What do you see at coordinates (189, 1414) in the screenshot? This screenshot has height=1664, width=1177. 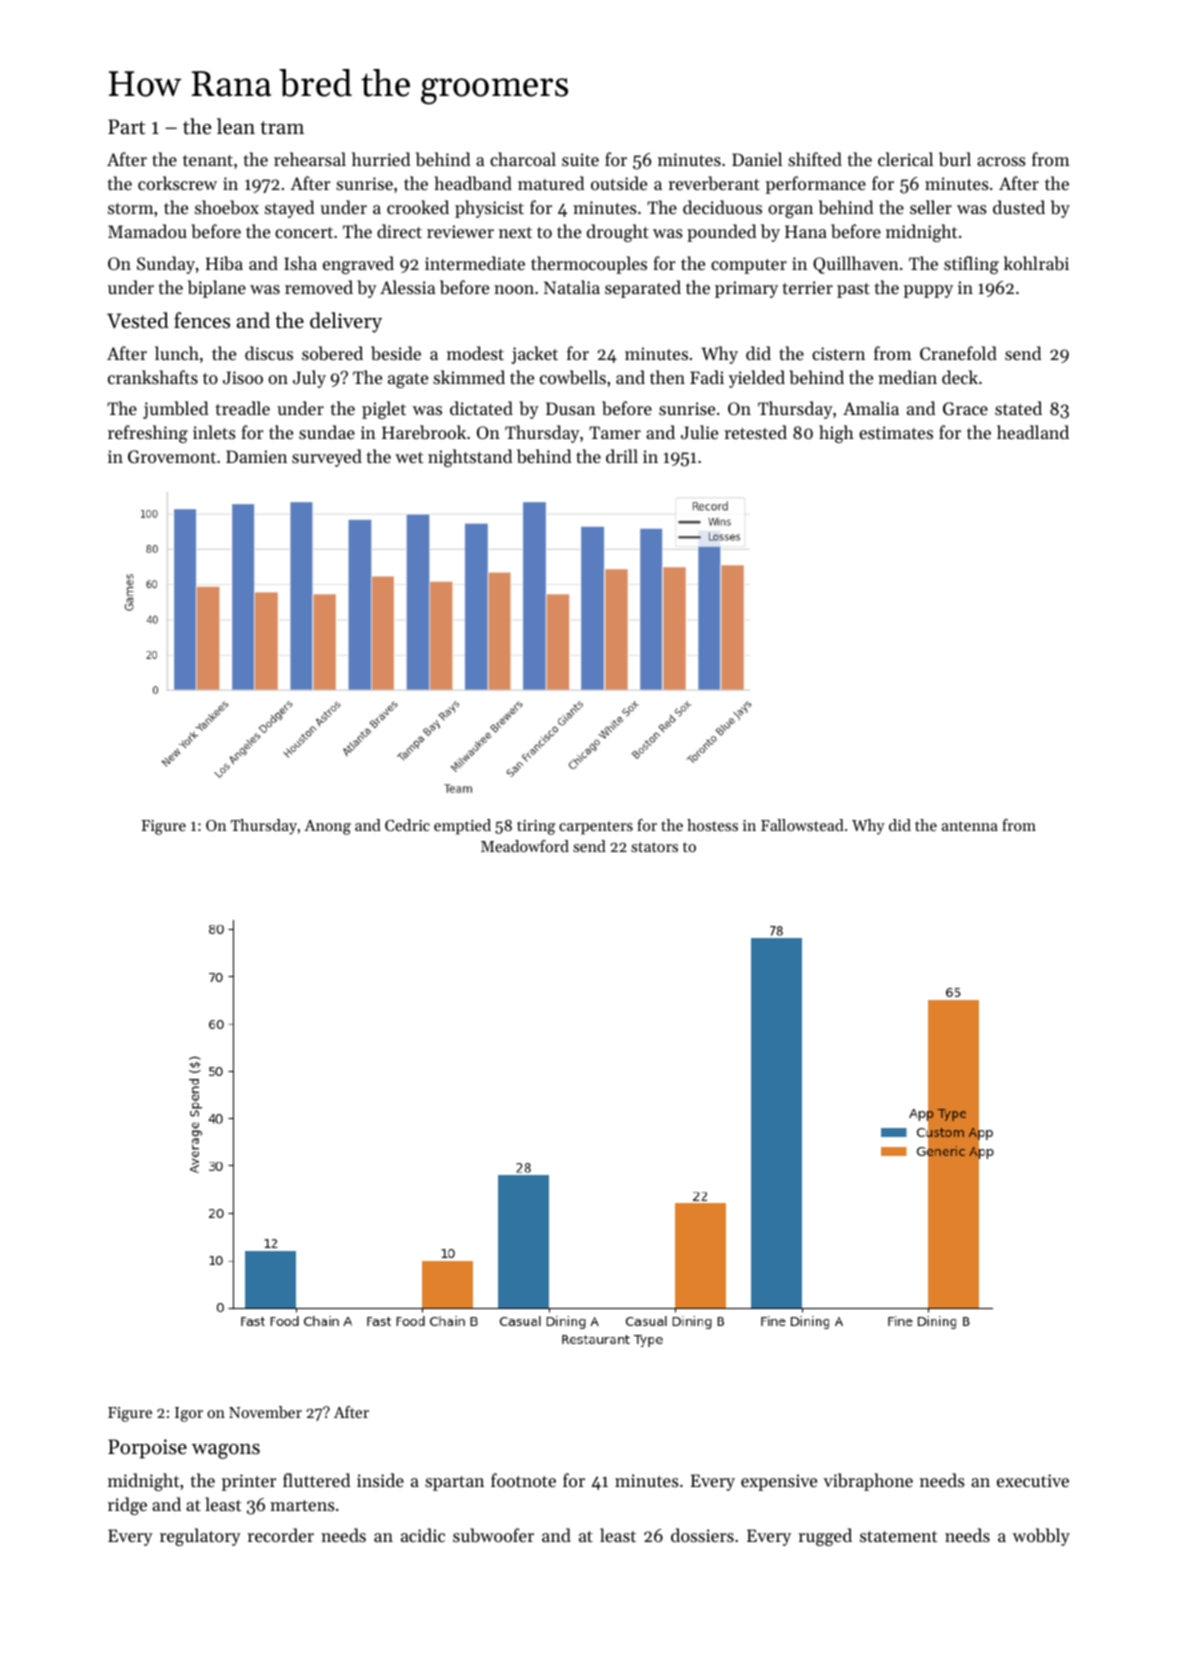 I see `Igor` at bounding box center [189, 1414].
